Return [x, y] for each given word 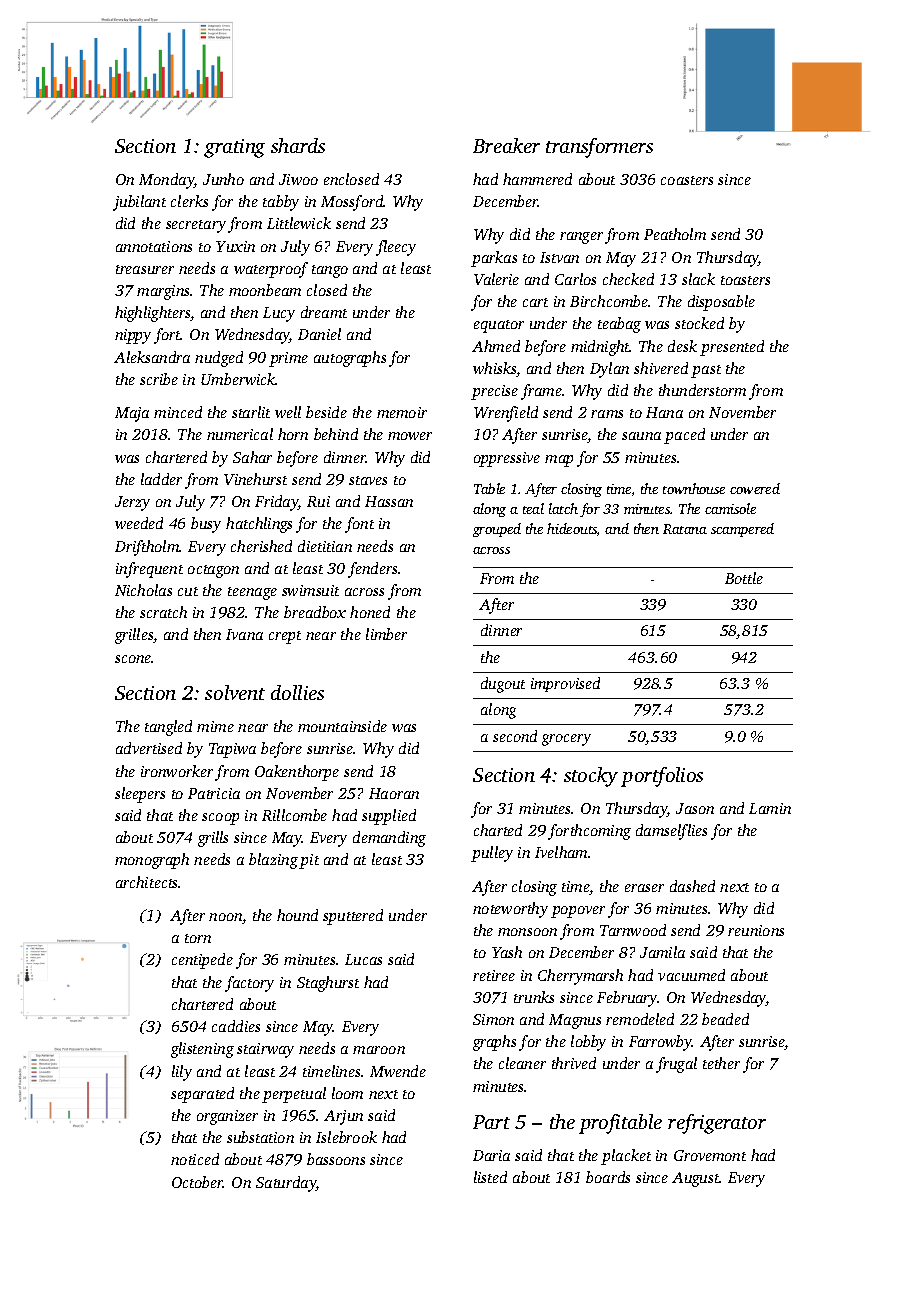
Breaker [506, 145]
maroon [379, 1050]
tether [721, 1063]
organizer [227, 1117]
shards [298, 145]
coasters [687, 180]
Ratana [685, 529]
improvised [565, 684]
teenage [252, 593]
